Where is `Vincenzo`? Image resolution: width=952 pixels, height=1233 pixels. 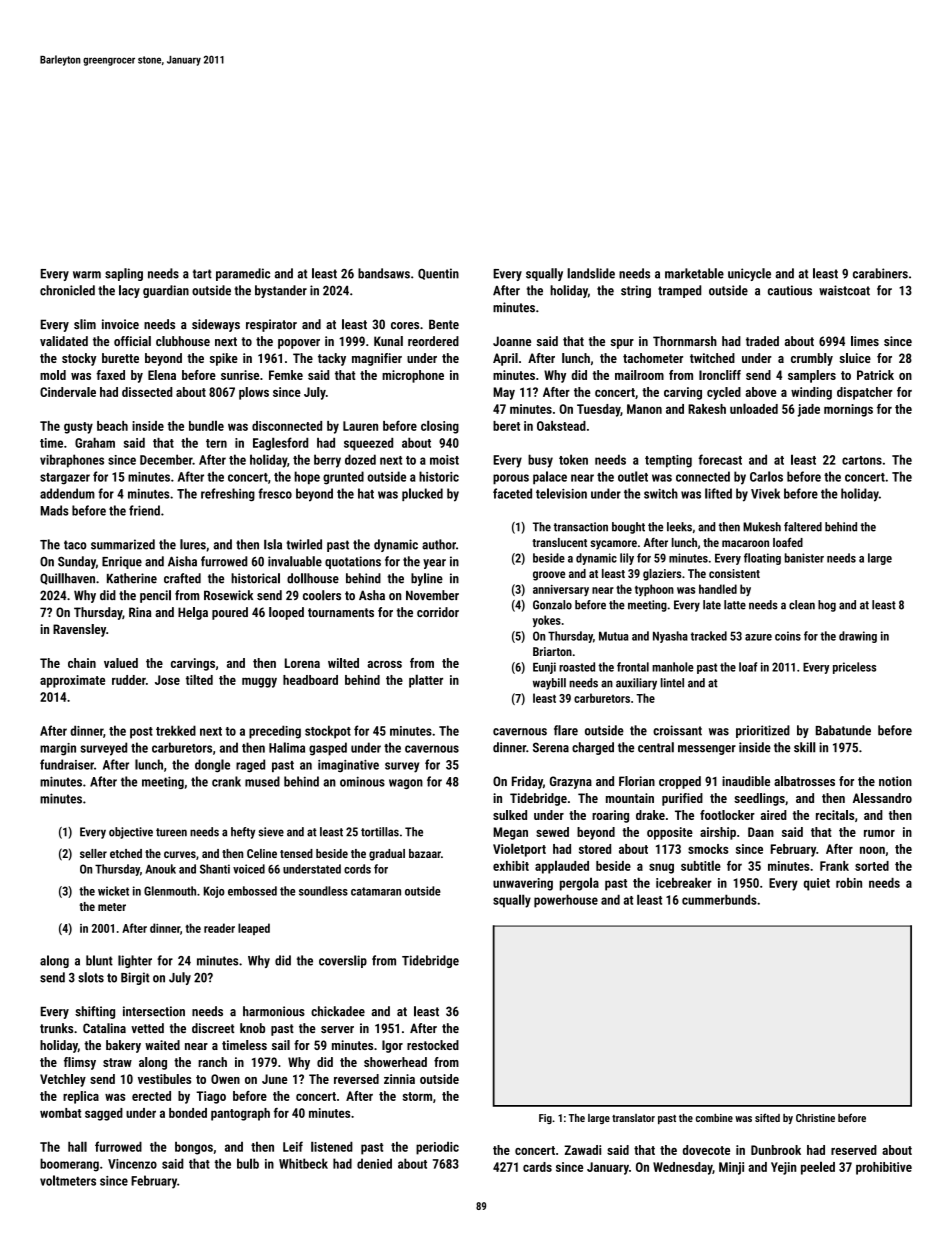 Vincenzo is located at coordinates (132, 1164).
